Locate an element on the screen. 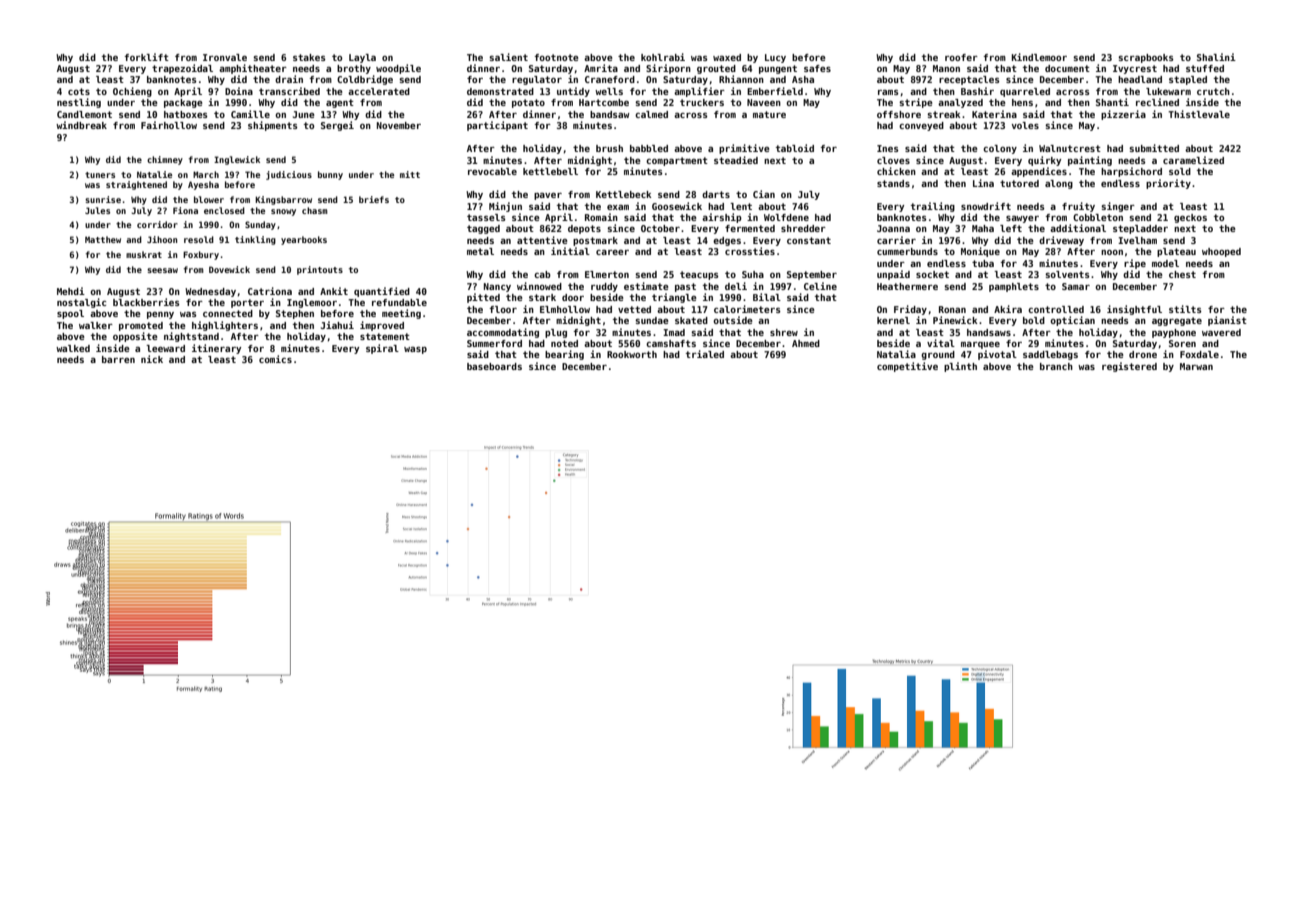  scrapbooks is located at coordinates (1146, 58).
